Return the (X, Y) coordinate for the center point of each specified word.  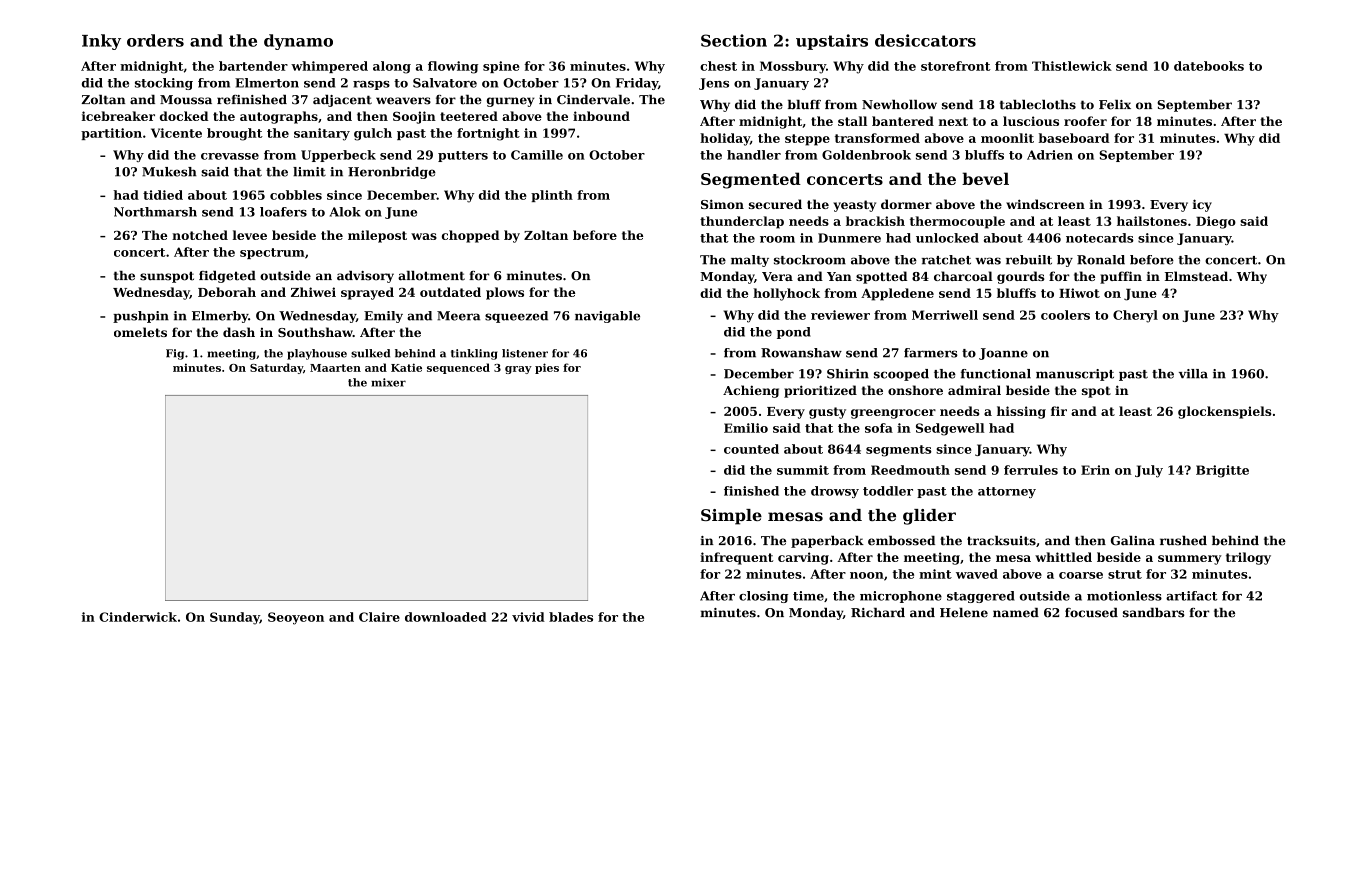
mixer (388, 382)
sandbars (1154, 613)
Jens (714, 84)
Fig (175, 354)
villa (1193, 374)
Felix (1115, 105)
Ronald (1101, 260)
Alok (345, 212)
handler (754, 155)
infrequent (736, 558)
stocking (164, 84)
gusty (827, 413)
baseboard (1073, 138)
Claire (379, 617)
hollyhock (786, 294)
